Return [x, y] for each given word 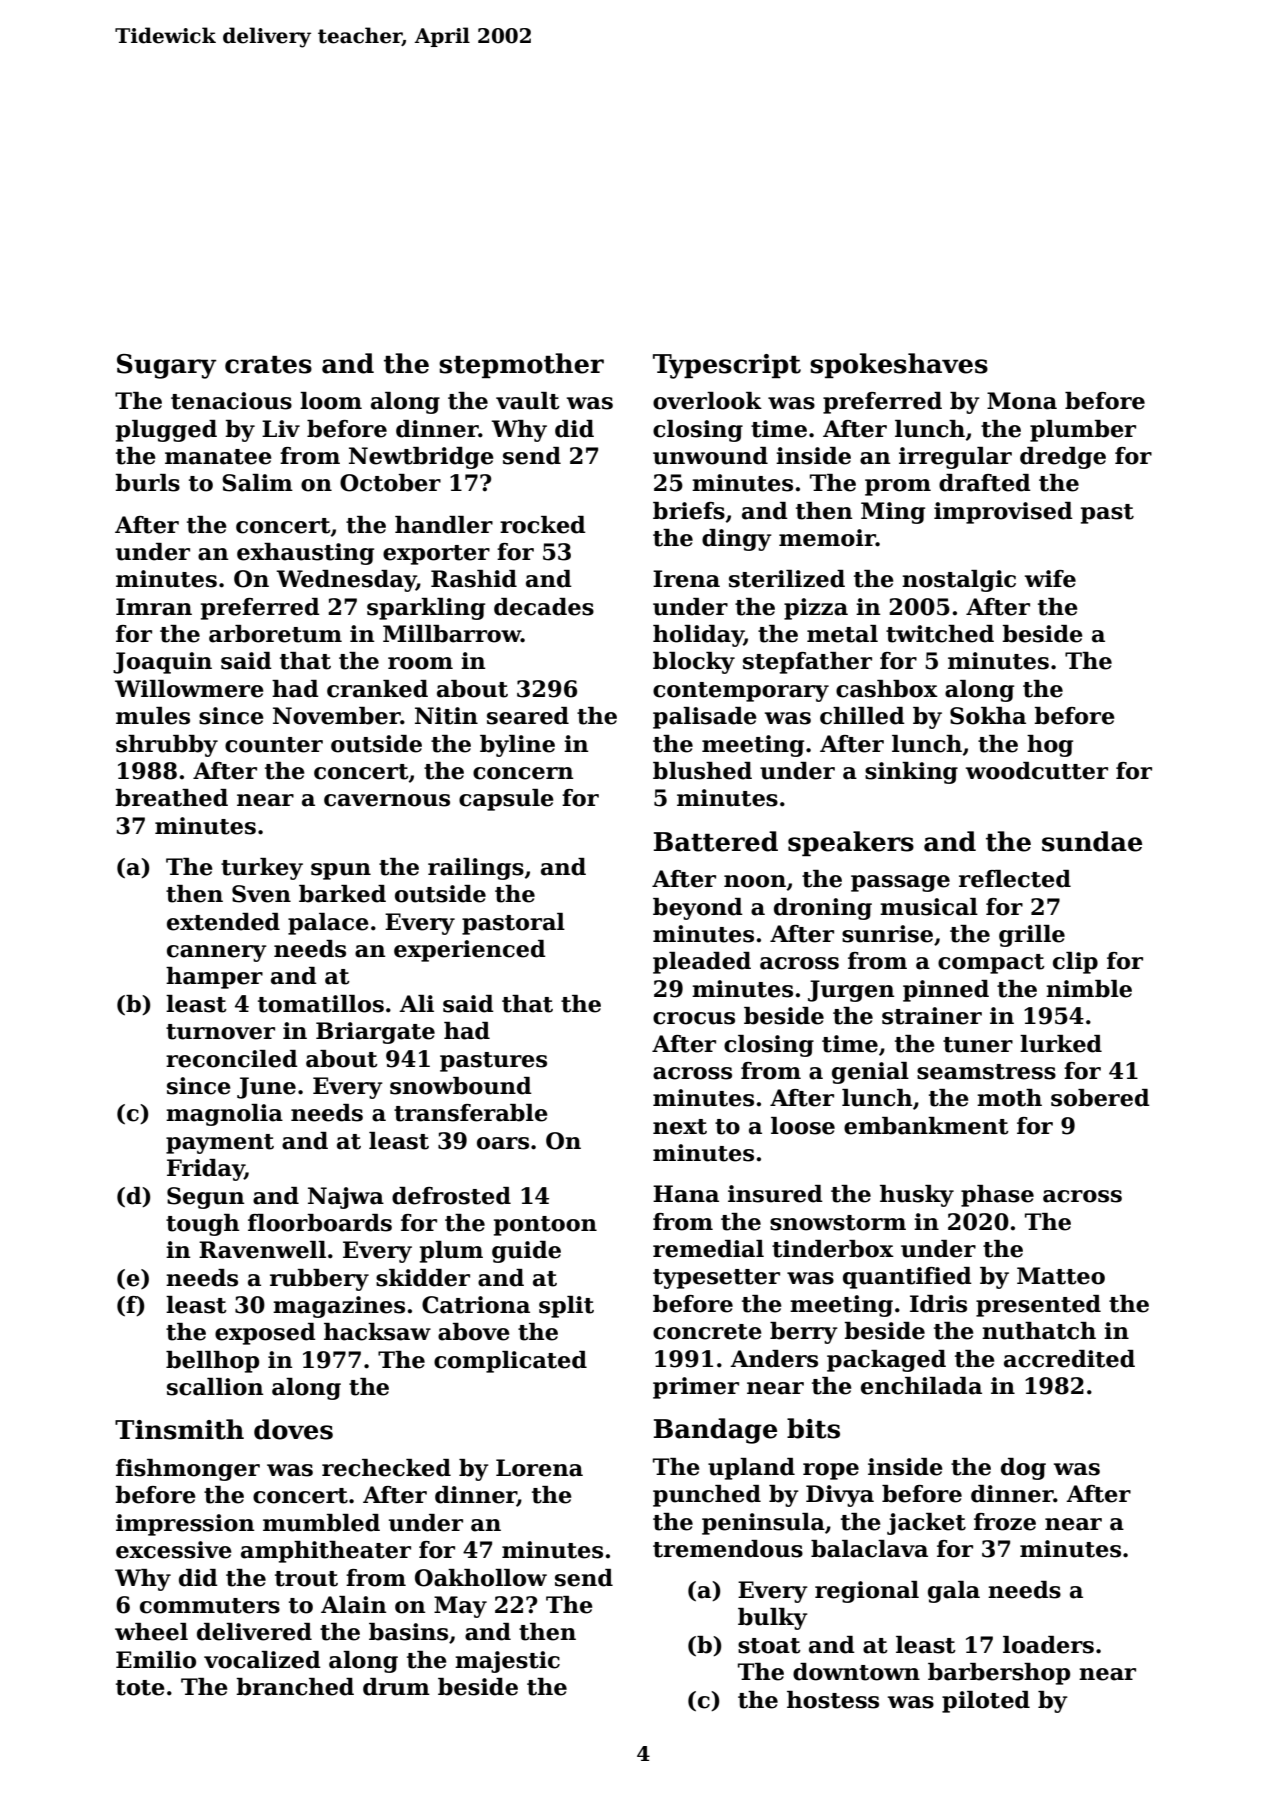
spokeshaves [899, 365]
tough [202, 1225]
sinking [911, 773]
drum [396, 1687]
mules [153, 716]
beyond [698, 909]
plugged [166, 431]
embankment [926, 1126]
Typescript [727, 366]
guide [526, 1252]
